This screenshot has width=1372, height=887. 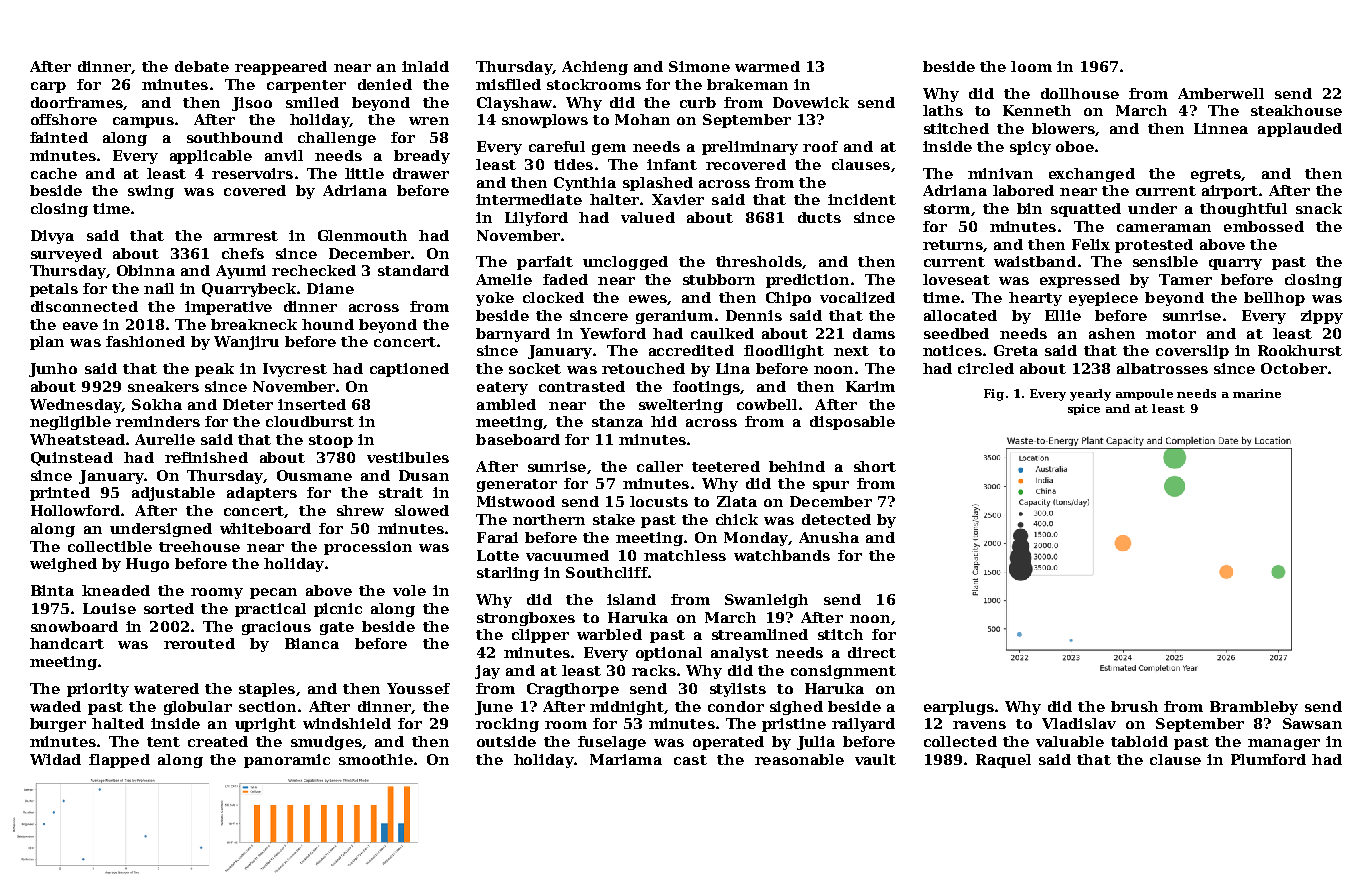 What do you see at coordinates (690, 760) in the screenshot?
I see `cast` at bounding box center [690, 760].
